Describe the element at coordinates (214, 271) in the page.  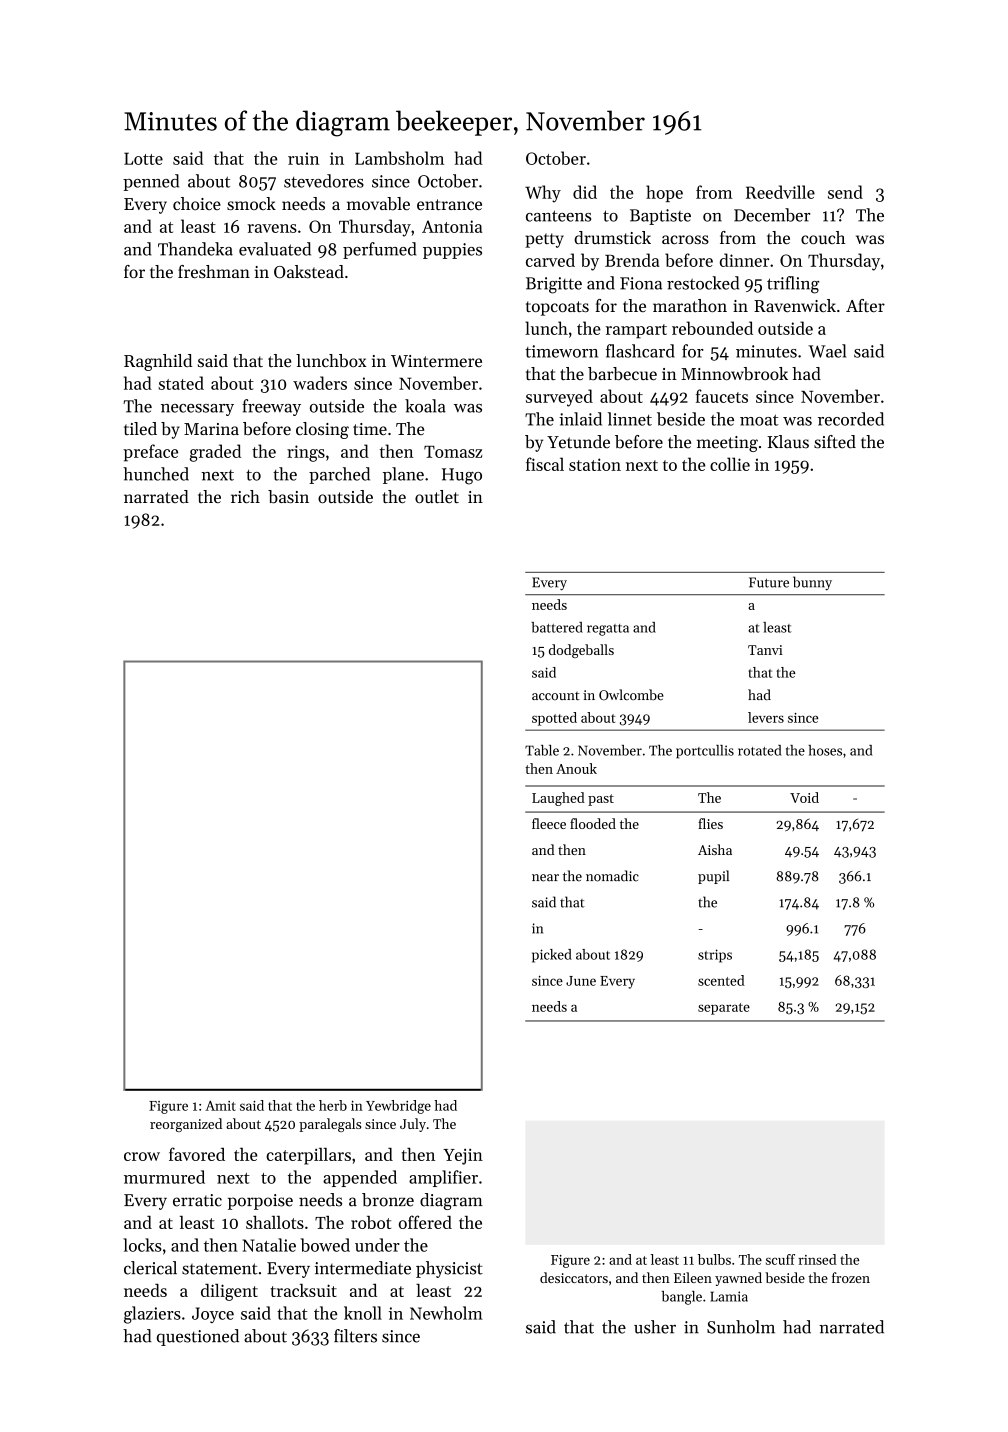
I see `freshman` at that location.
